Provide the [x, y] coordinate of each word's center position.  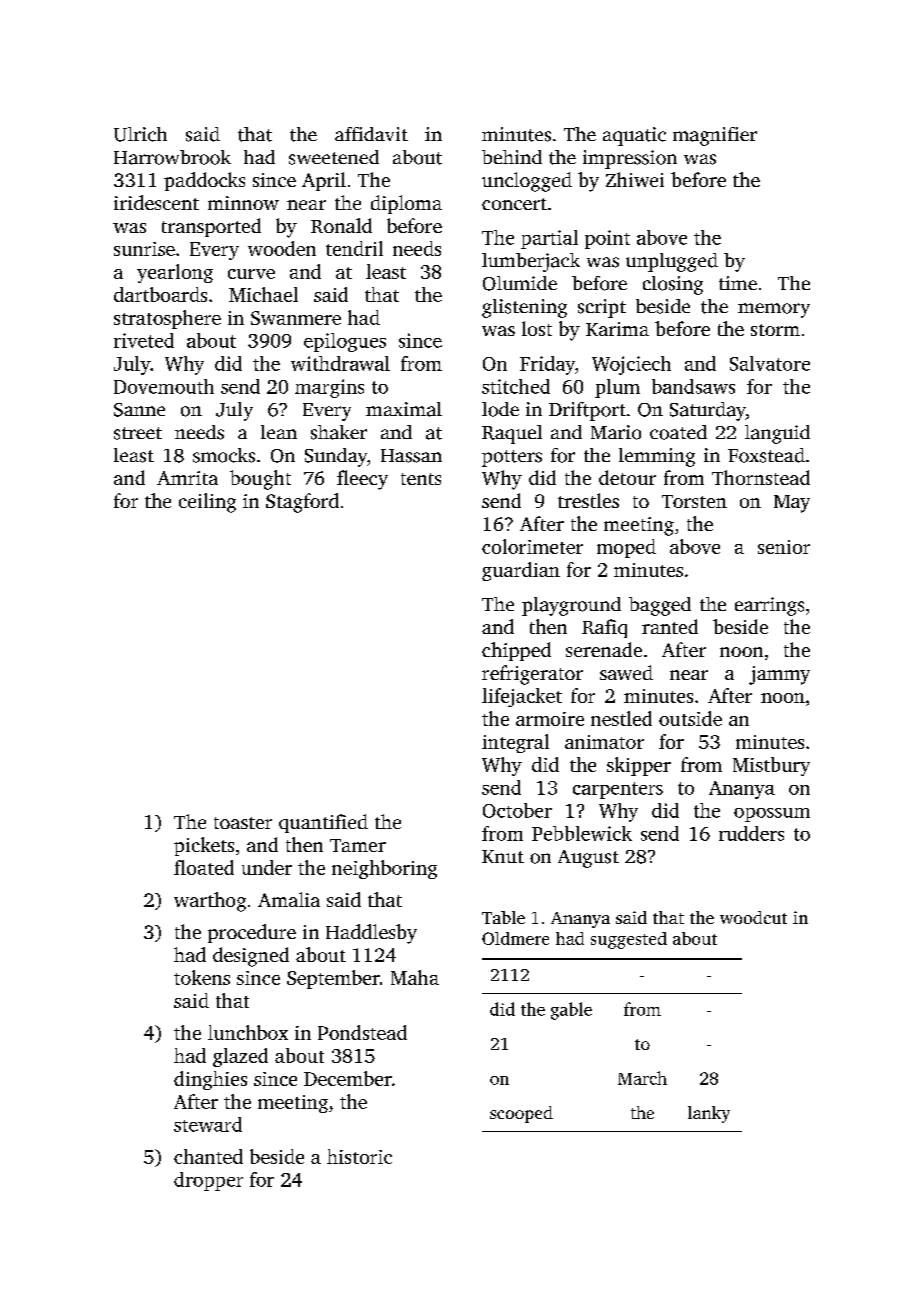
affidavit [371, 134]
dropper [208, 1181]
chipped [516, 651]
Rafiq [604, 628]
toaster [243, 823]
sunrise [144, 249]
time [738, 283]
